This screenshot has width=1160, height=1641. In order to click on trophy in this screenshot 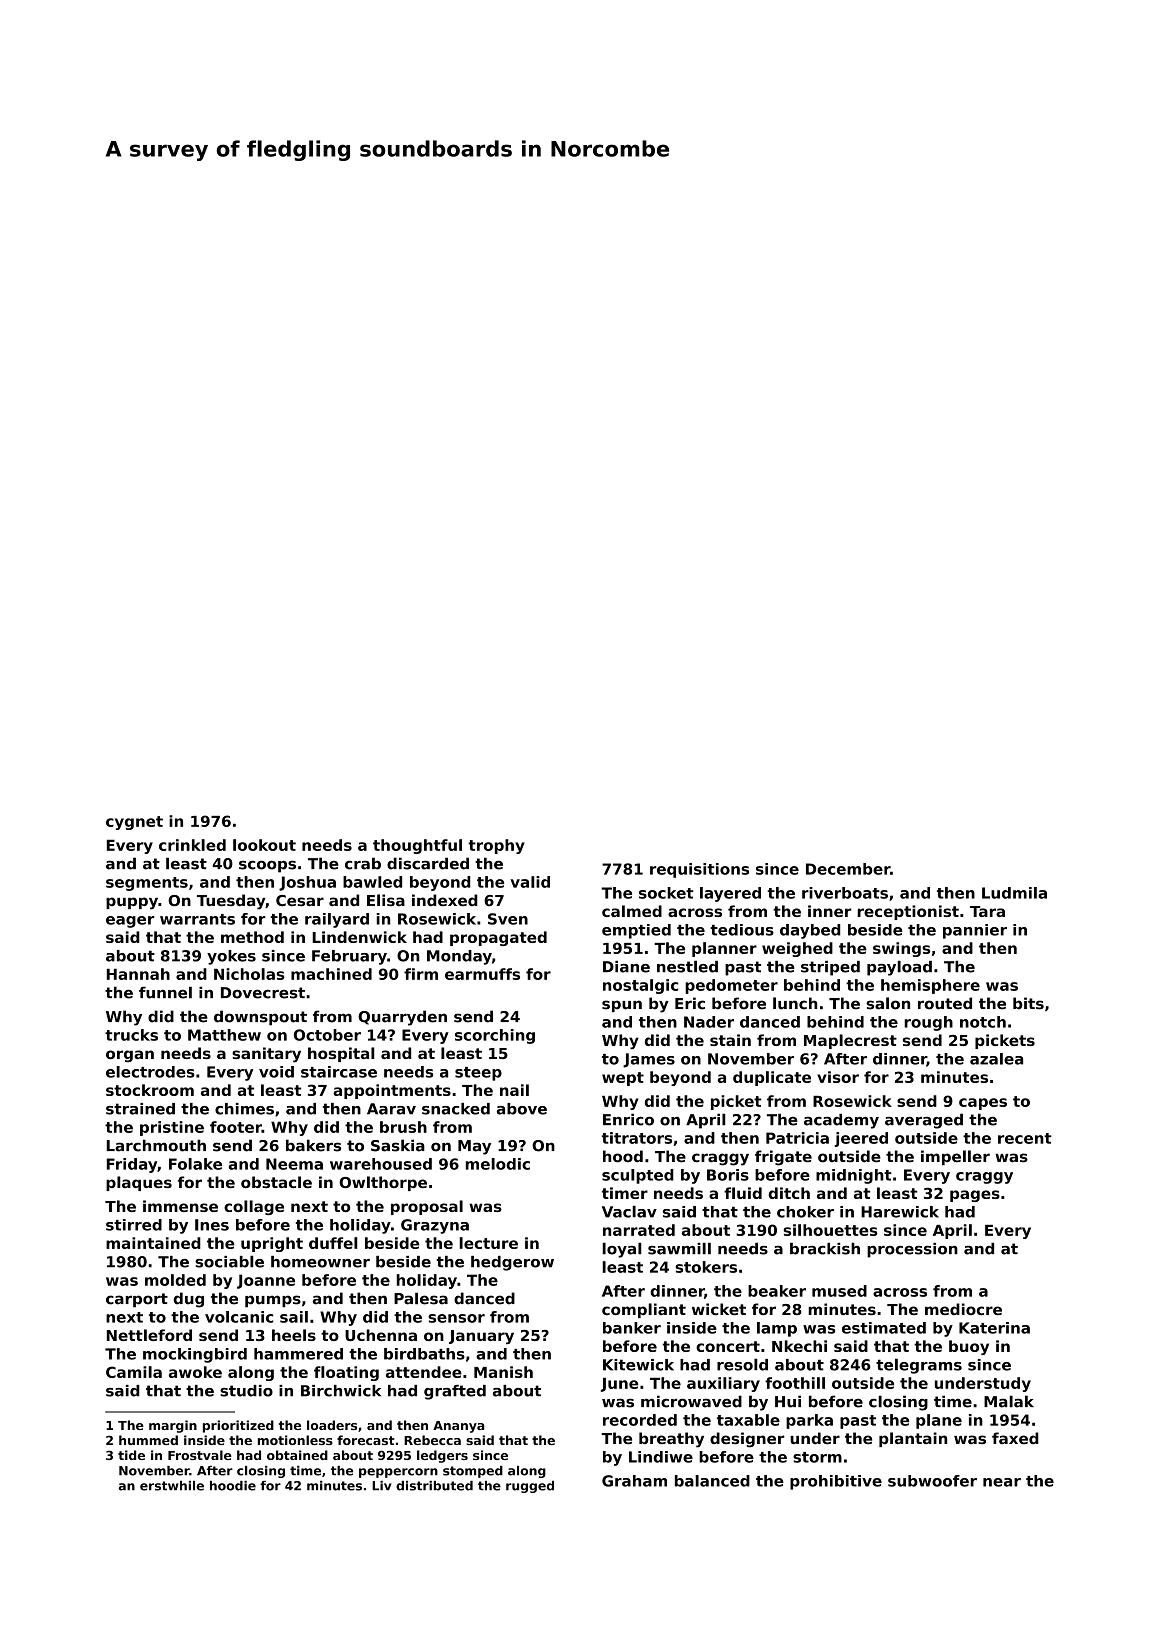, I will do `click(496, 846)`.
